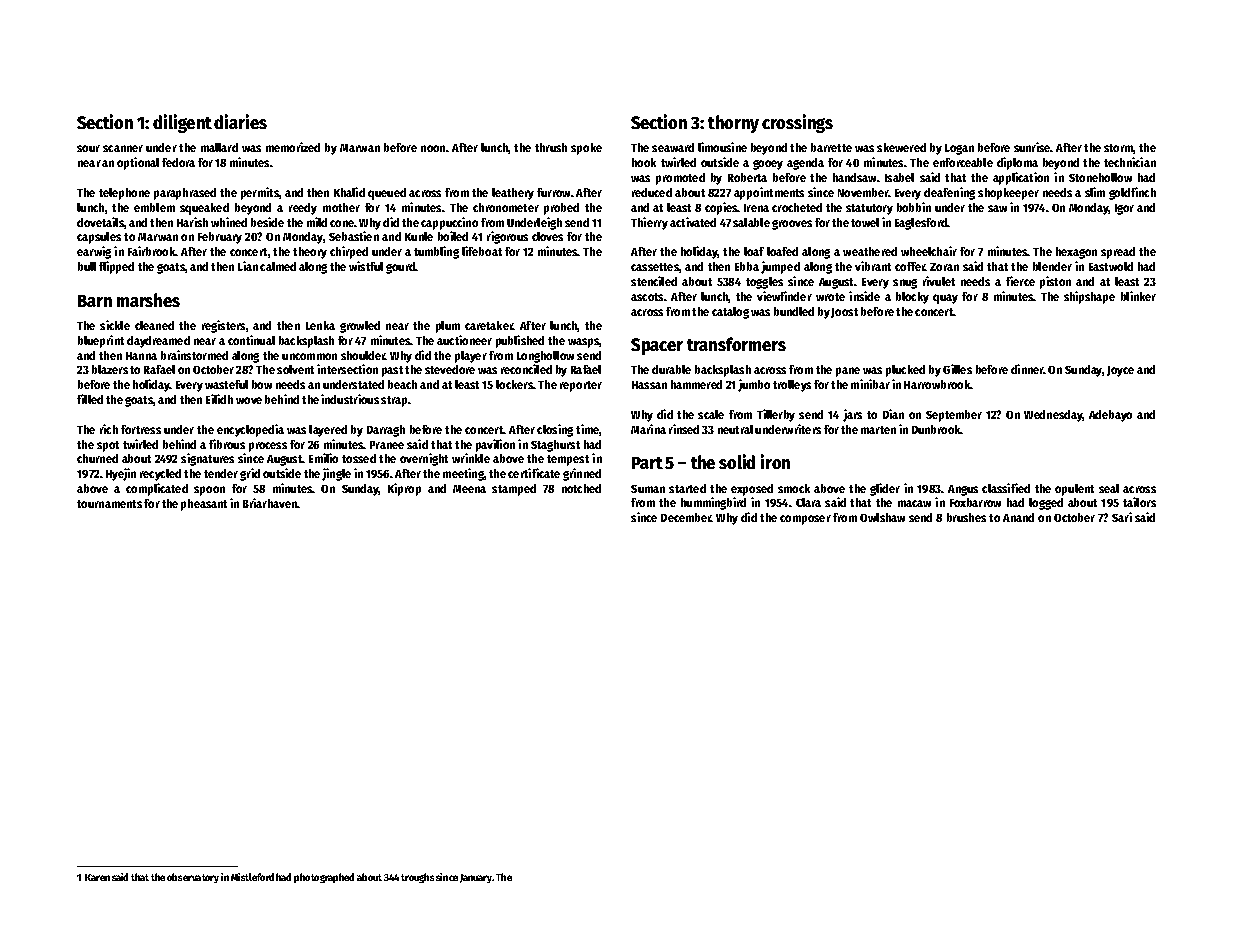 The width and height of the document is (1233, 952). What do you see at coordinates (476, 878) in the document?
I see `January` at bounding box center [476, 878].
